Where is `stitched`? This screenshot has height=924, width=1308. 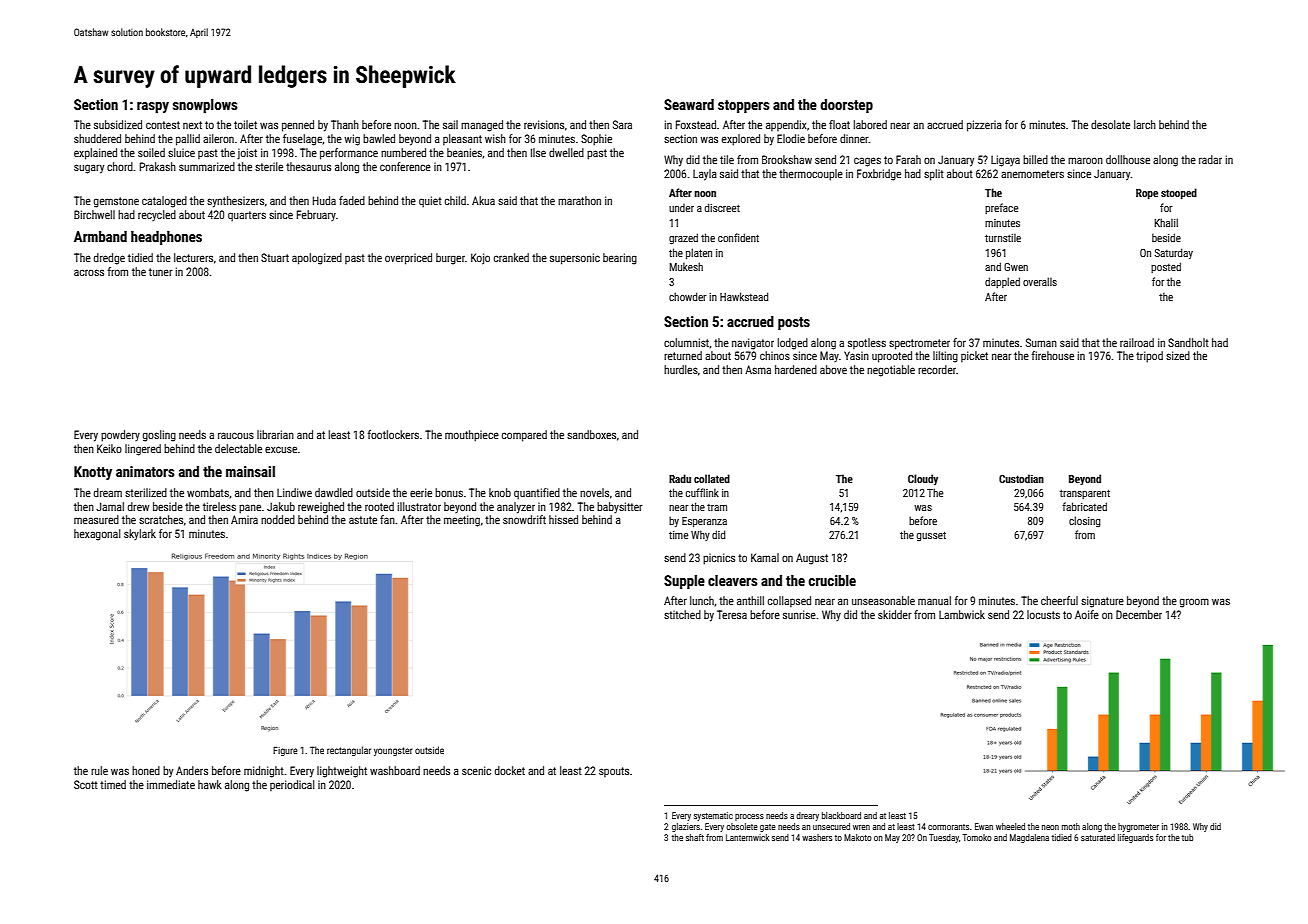 stitched is located at coordinates (682, 614).
